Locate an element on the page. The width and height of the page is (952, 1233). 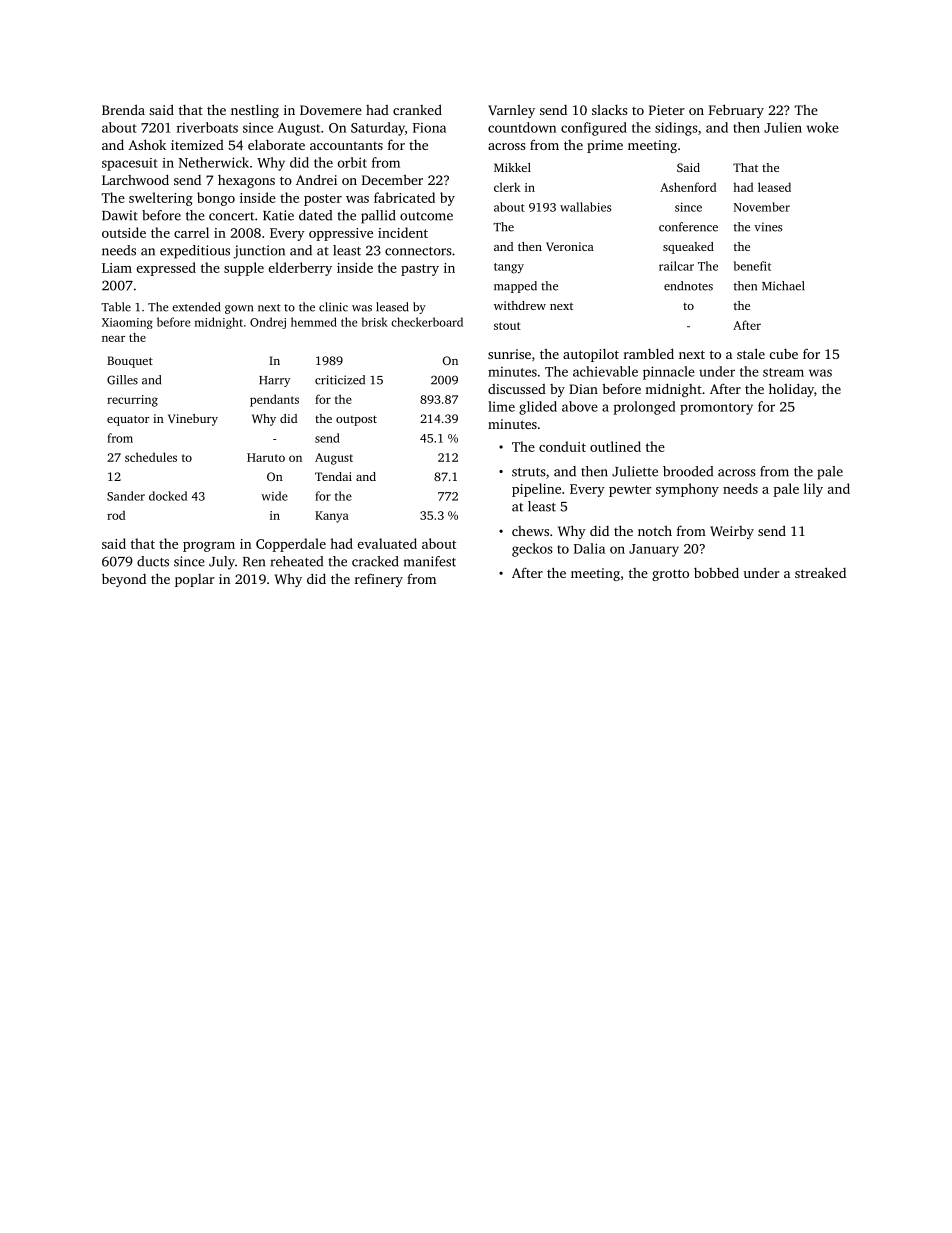
Pieter is located at coordinates (667, 110).
